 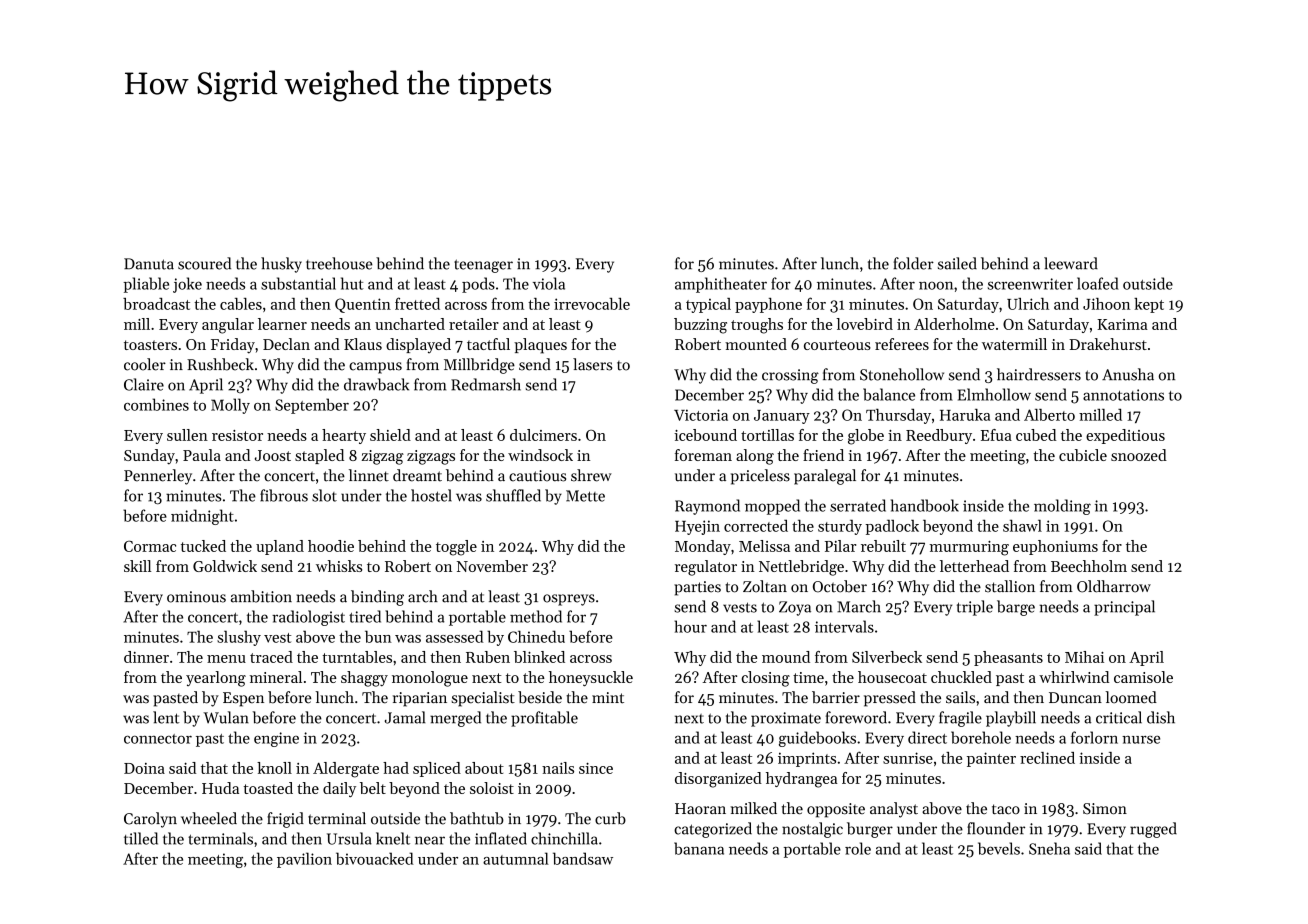 I want to click on pheasants, so click(x=1008, y=658).
